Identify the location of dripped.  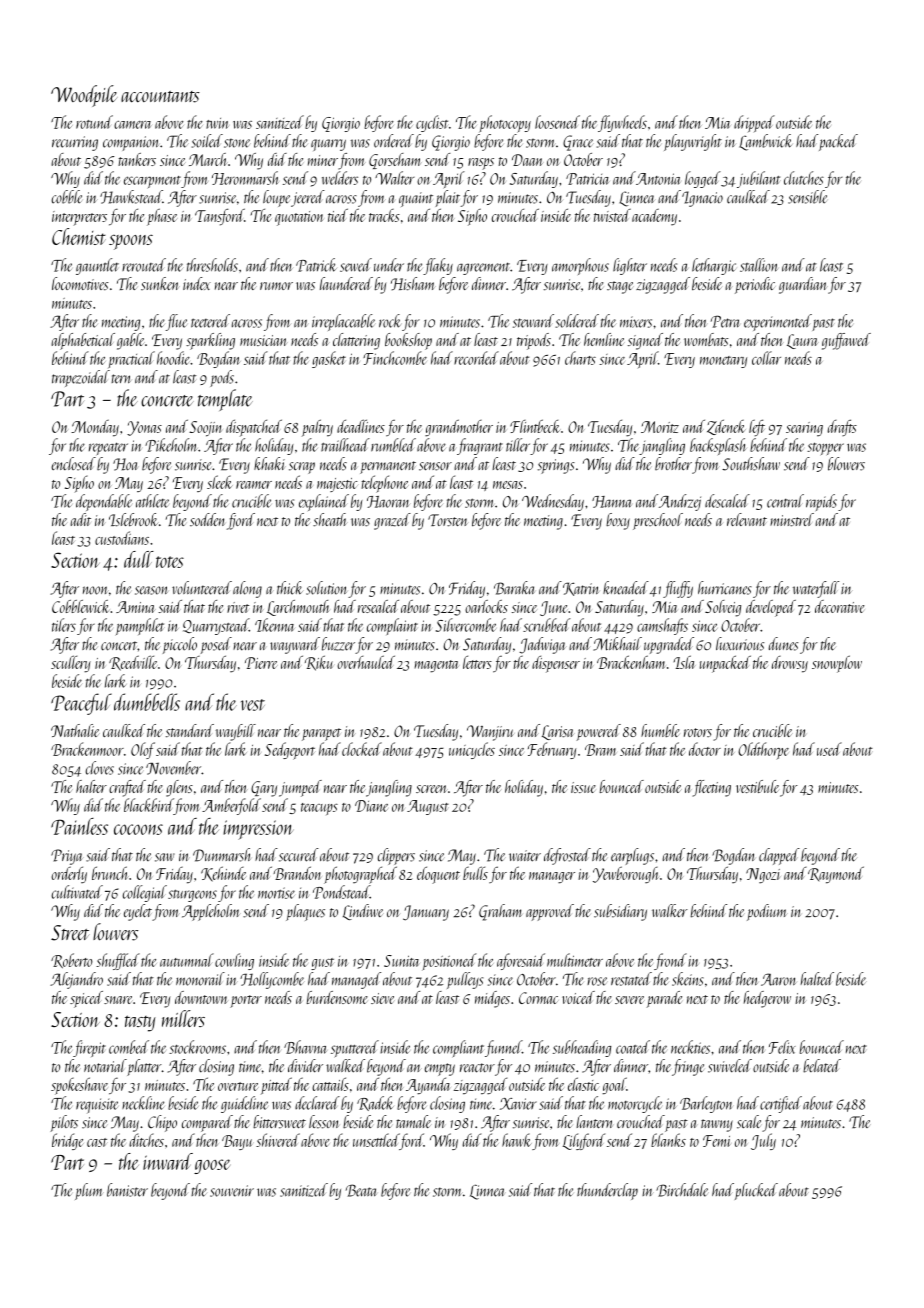
(754, 123).
